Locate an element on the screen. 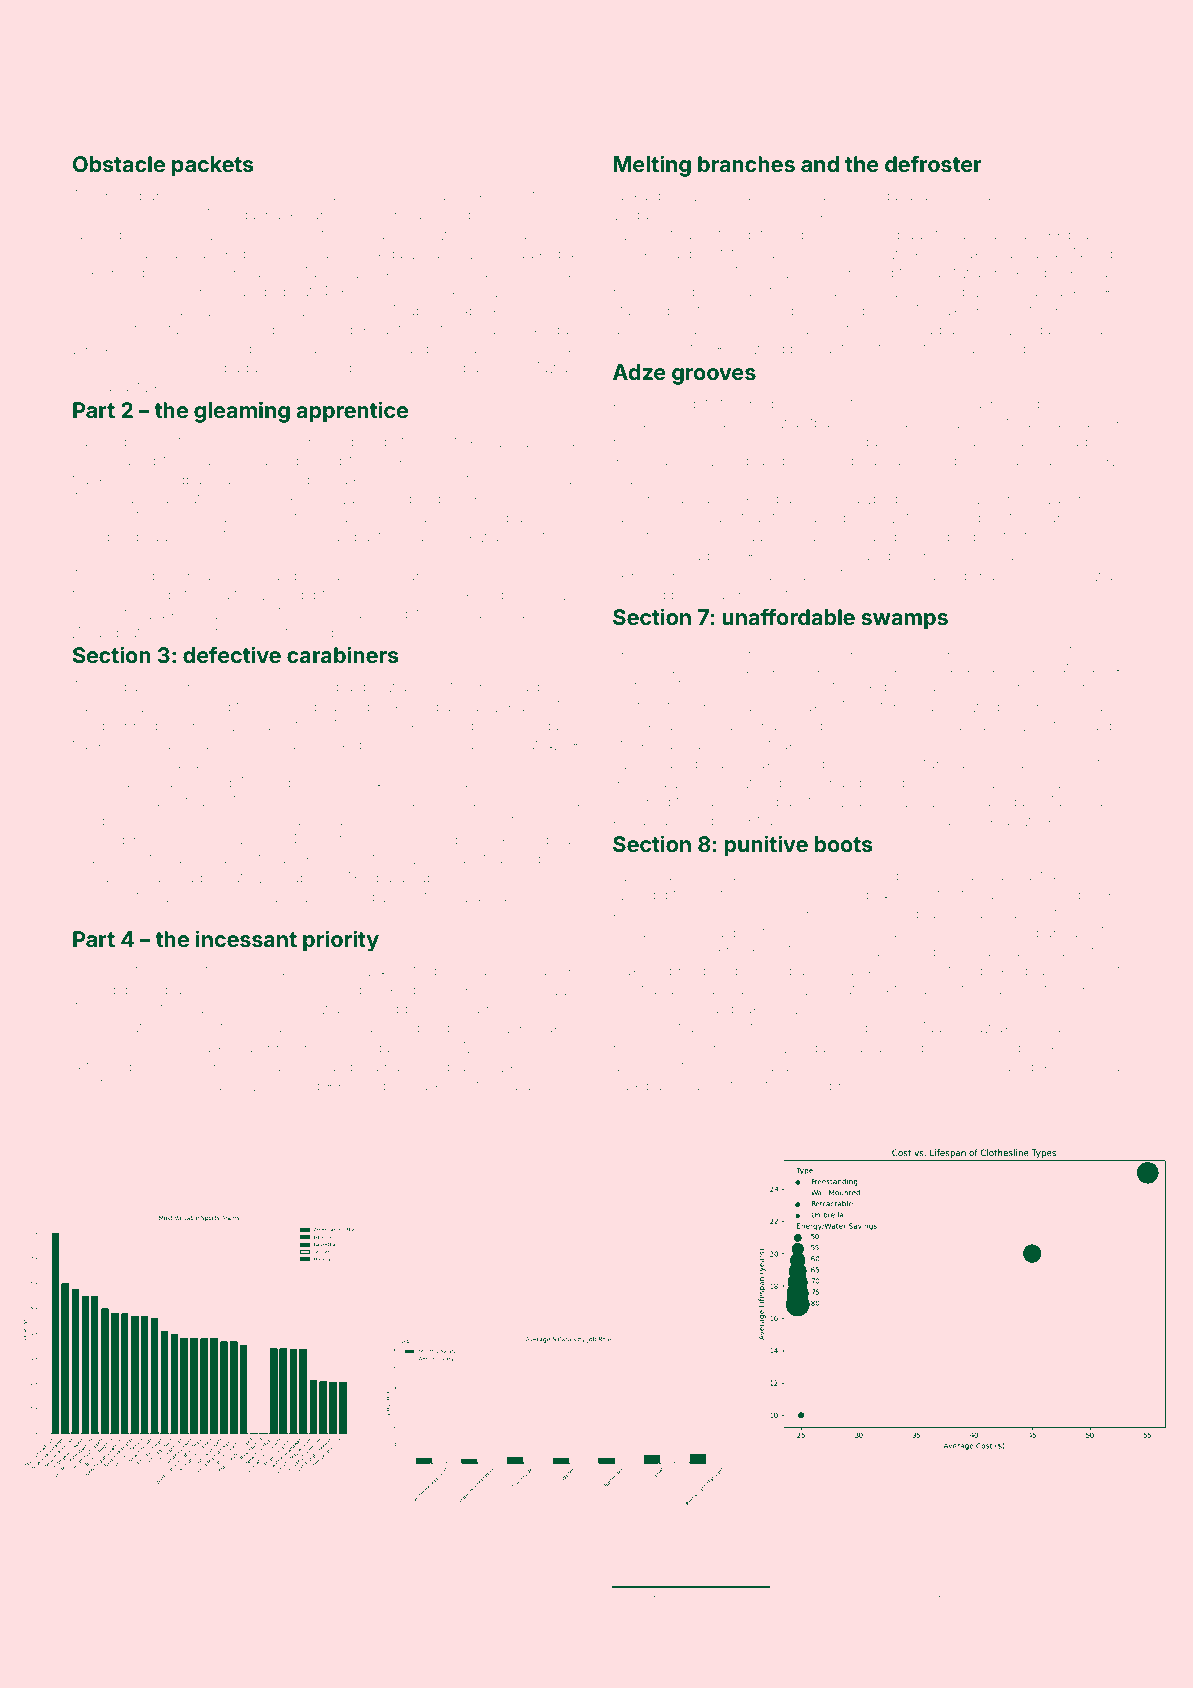  spherical is located at coordinates (725, 706).
